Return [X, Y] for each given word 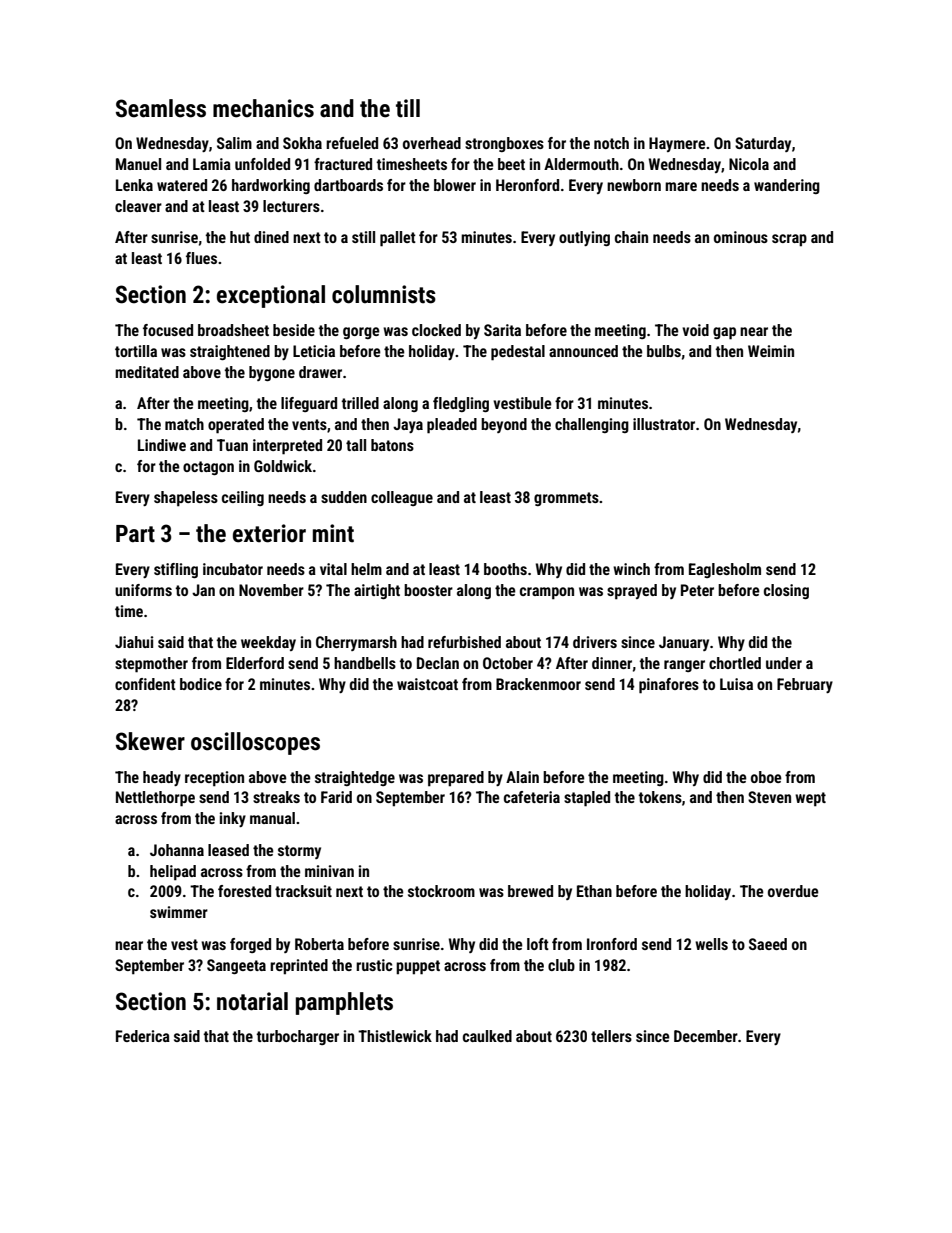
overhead [432, 143]
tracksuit [303, 891]
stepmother [151, 665]
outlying [584, 238]
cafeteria [532, 797]
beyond [504, 425]
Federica [143, 1036]
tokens [660, 797]
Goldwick [283, 466]
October [508, 663]
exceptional [271, 296]
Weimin [771, 351]
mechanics [263, 108]
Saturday [763, 144]
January [684, 643]
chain [631, 237]
